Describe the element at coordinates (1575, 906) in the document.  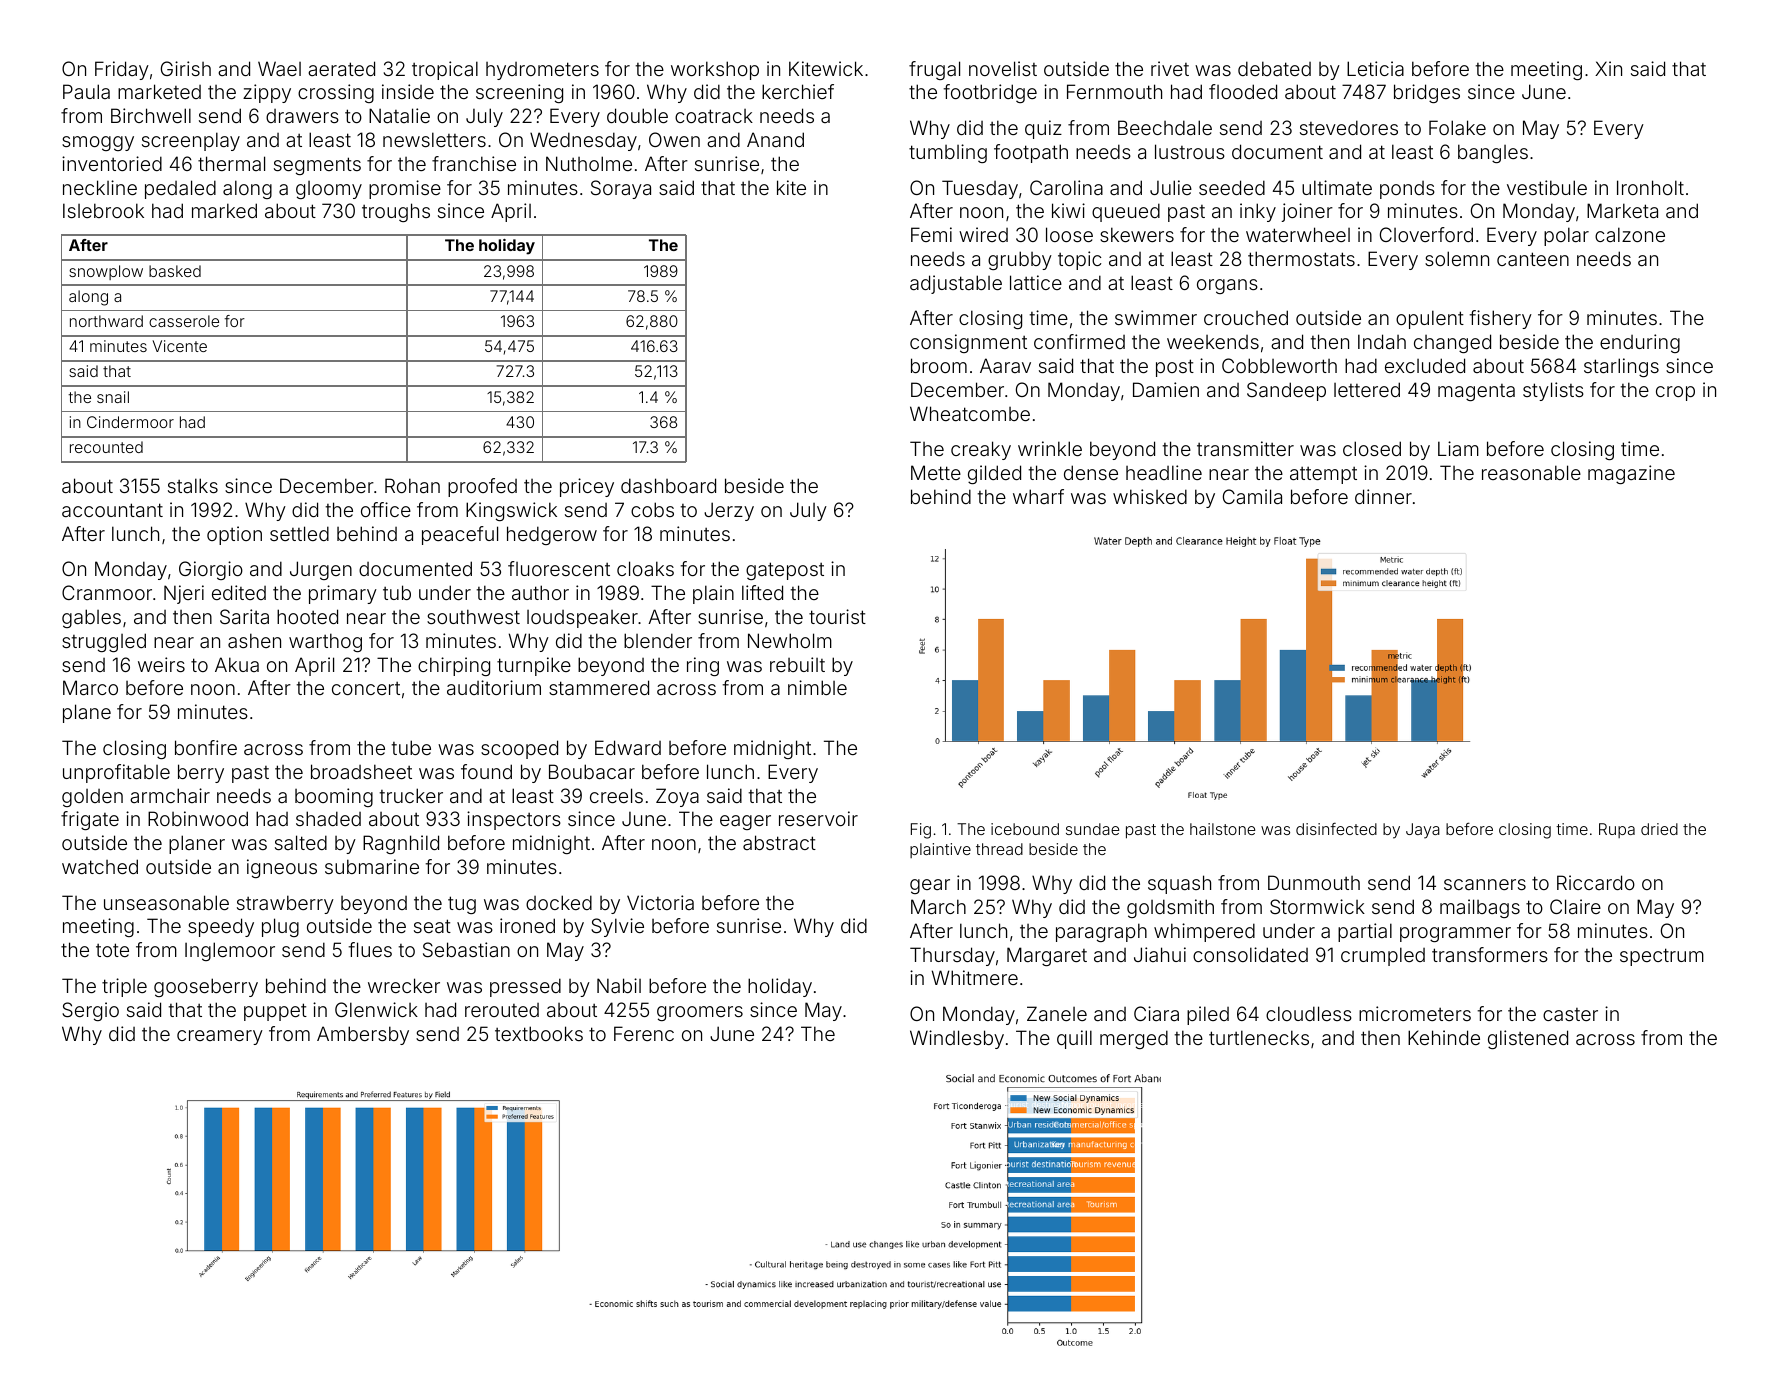
I see `Claire` at that location.
